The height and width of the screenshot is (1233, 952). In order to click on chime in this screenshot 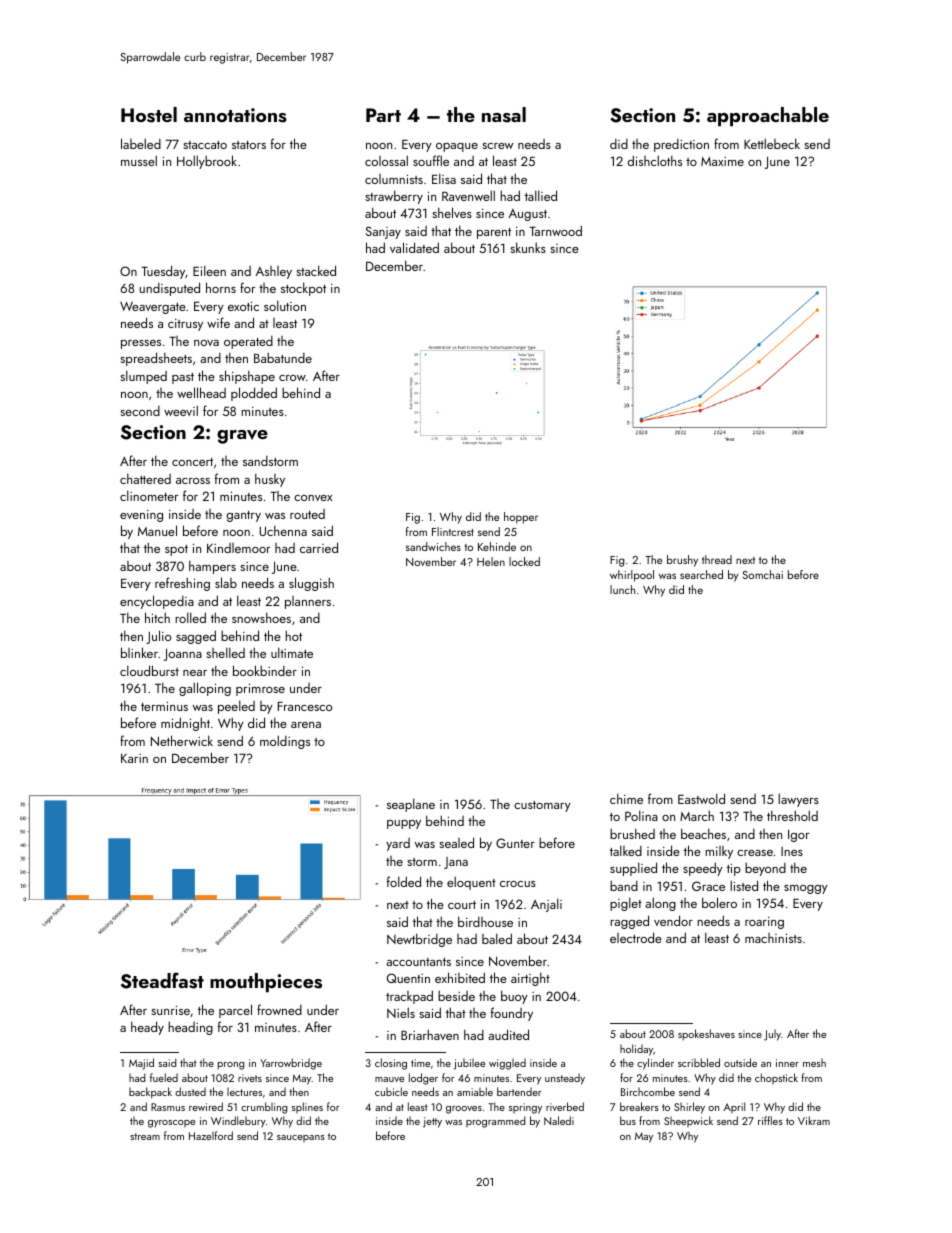, I will do `click(626, 798)`.
